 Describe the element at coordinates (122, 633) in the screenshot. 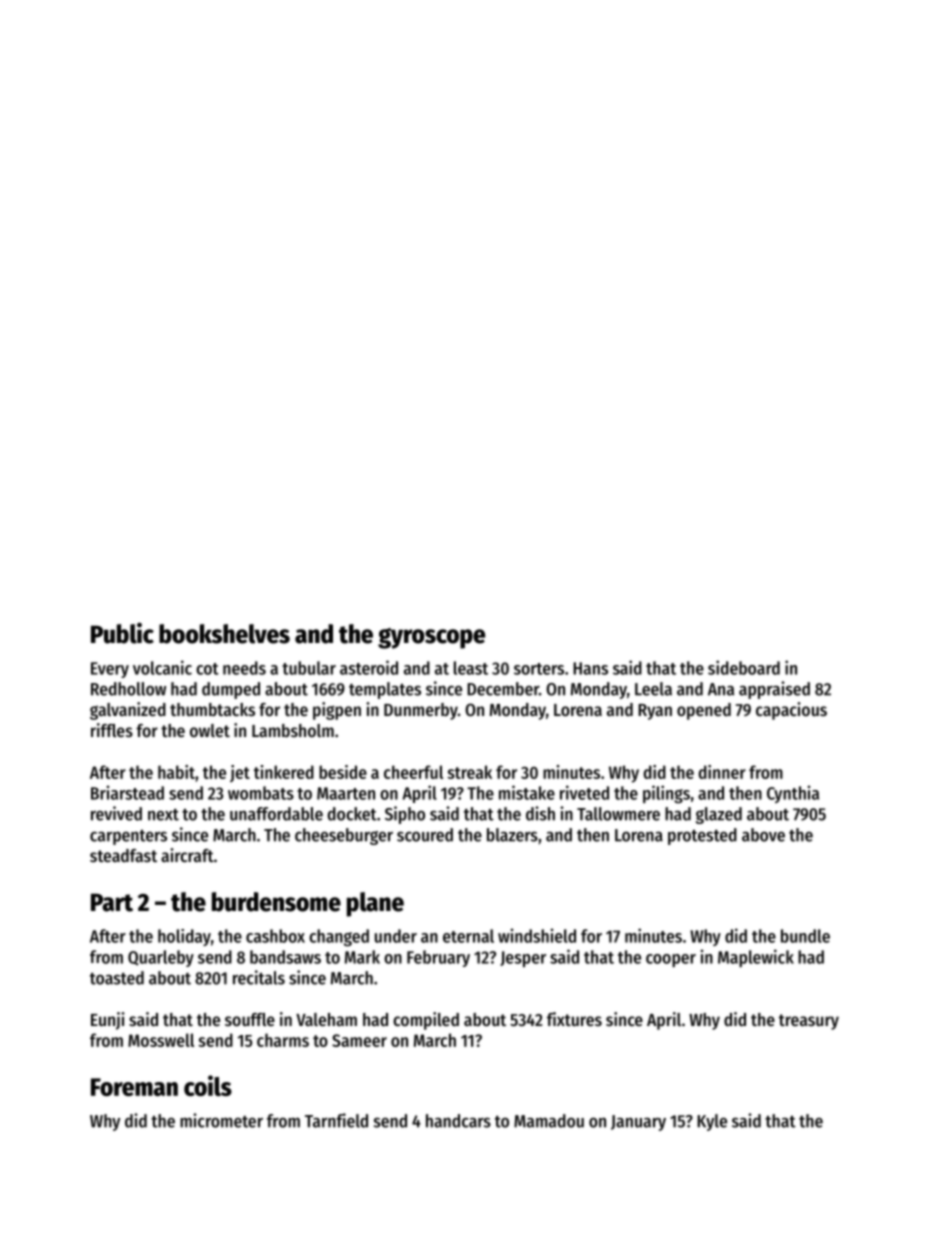

I see `Public` at that location.
